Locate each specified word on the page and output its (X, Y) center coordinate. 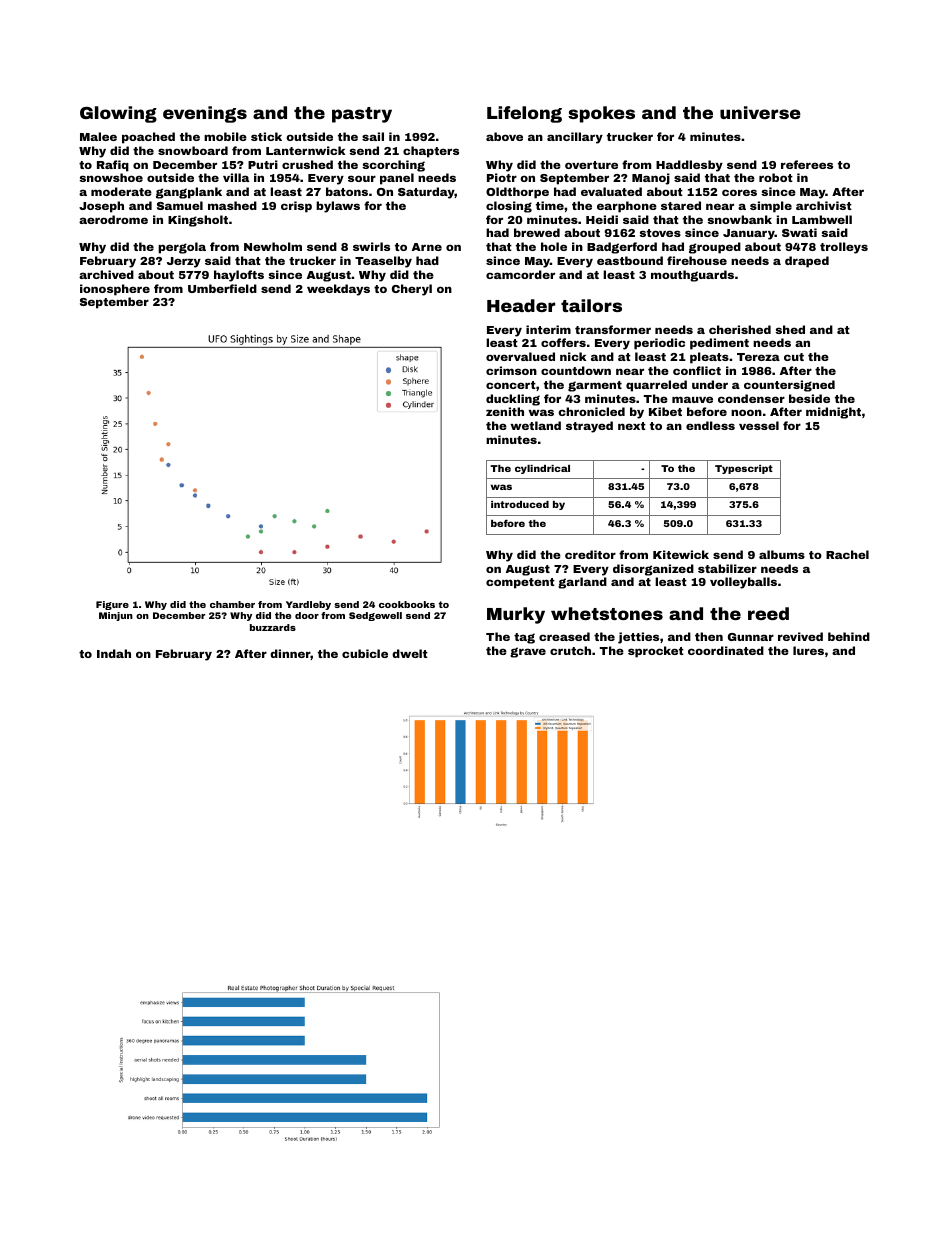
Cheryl (412, 290)
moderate (121, 191)
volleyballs (743, 583)
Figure (112, 605)
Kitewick (681, 554)
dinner (290, 654)
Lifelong (524, 114)
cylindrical (542, 469)
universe (760, 112)
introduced (520, 504)
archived (106, 274)
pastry (362, 115)
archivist (824, 205)
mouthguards (692, 276)
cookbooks (407, 604)
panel (397, 179)
